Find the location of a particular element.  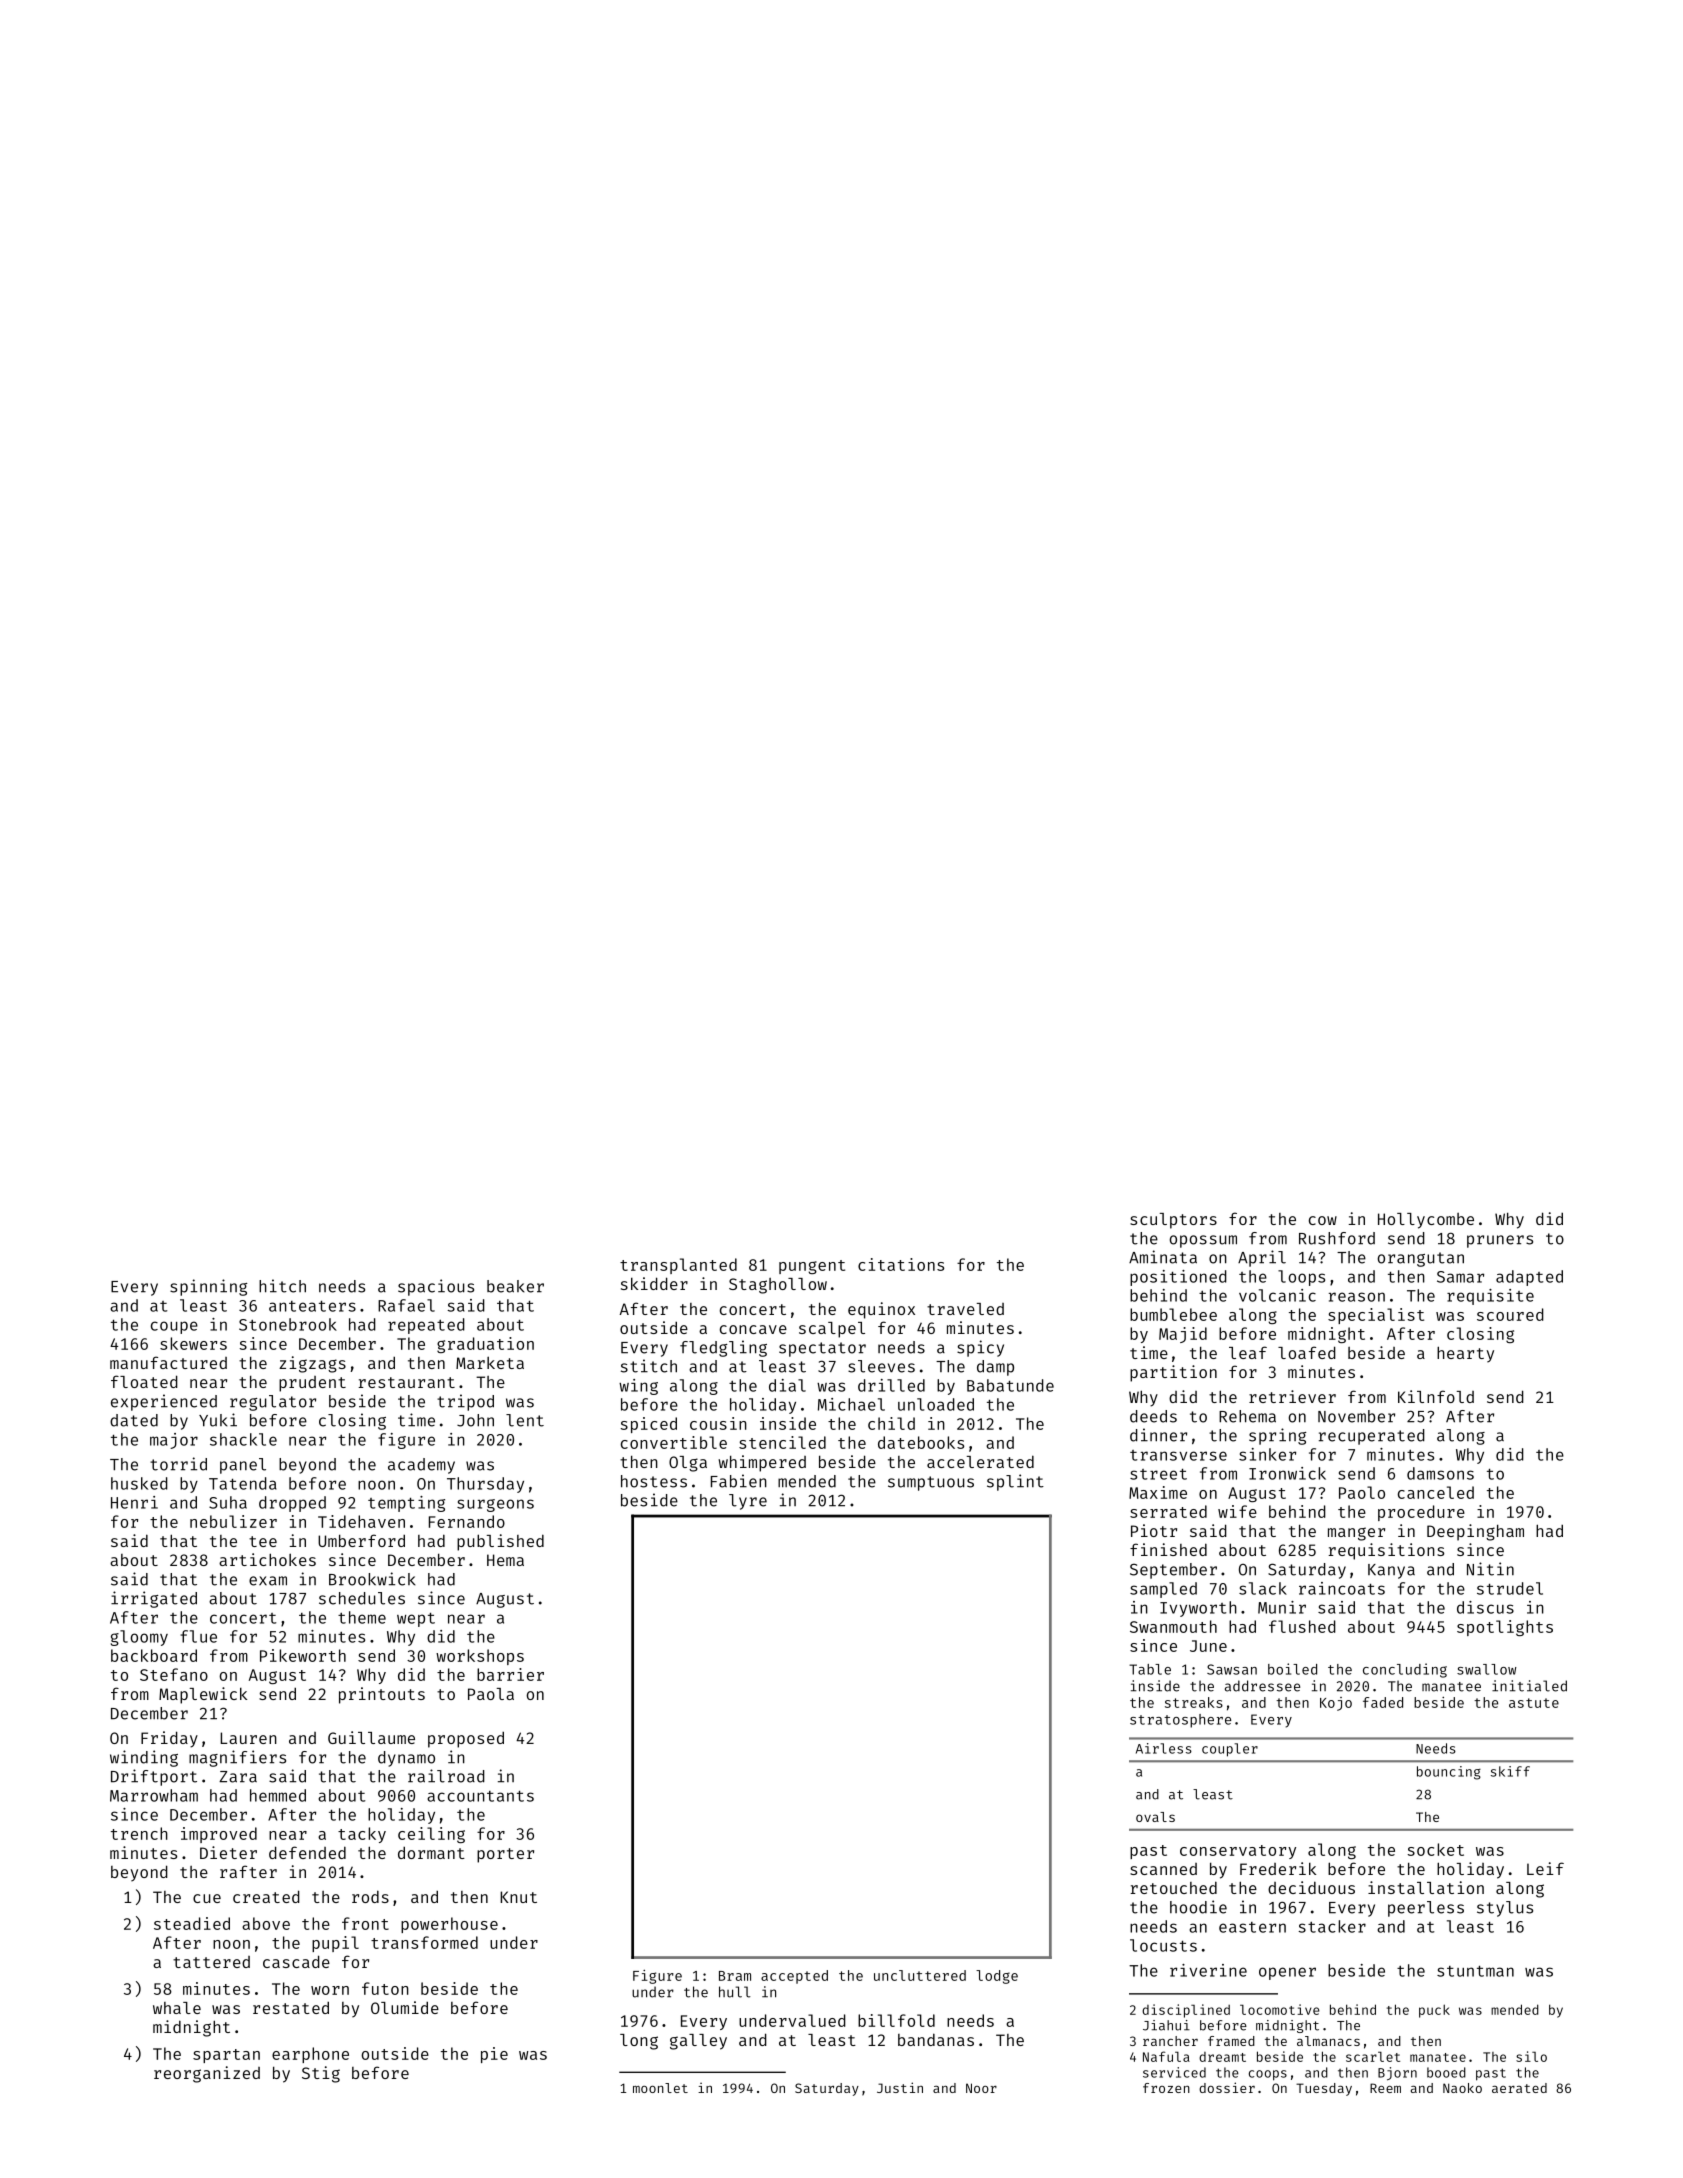

porter is located at coordinates (505, 1855).
